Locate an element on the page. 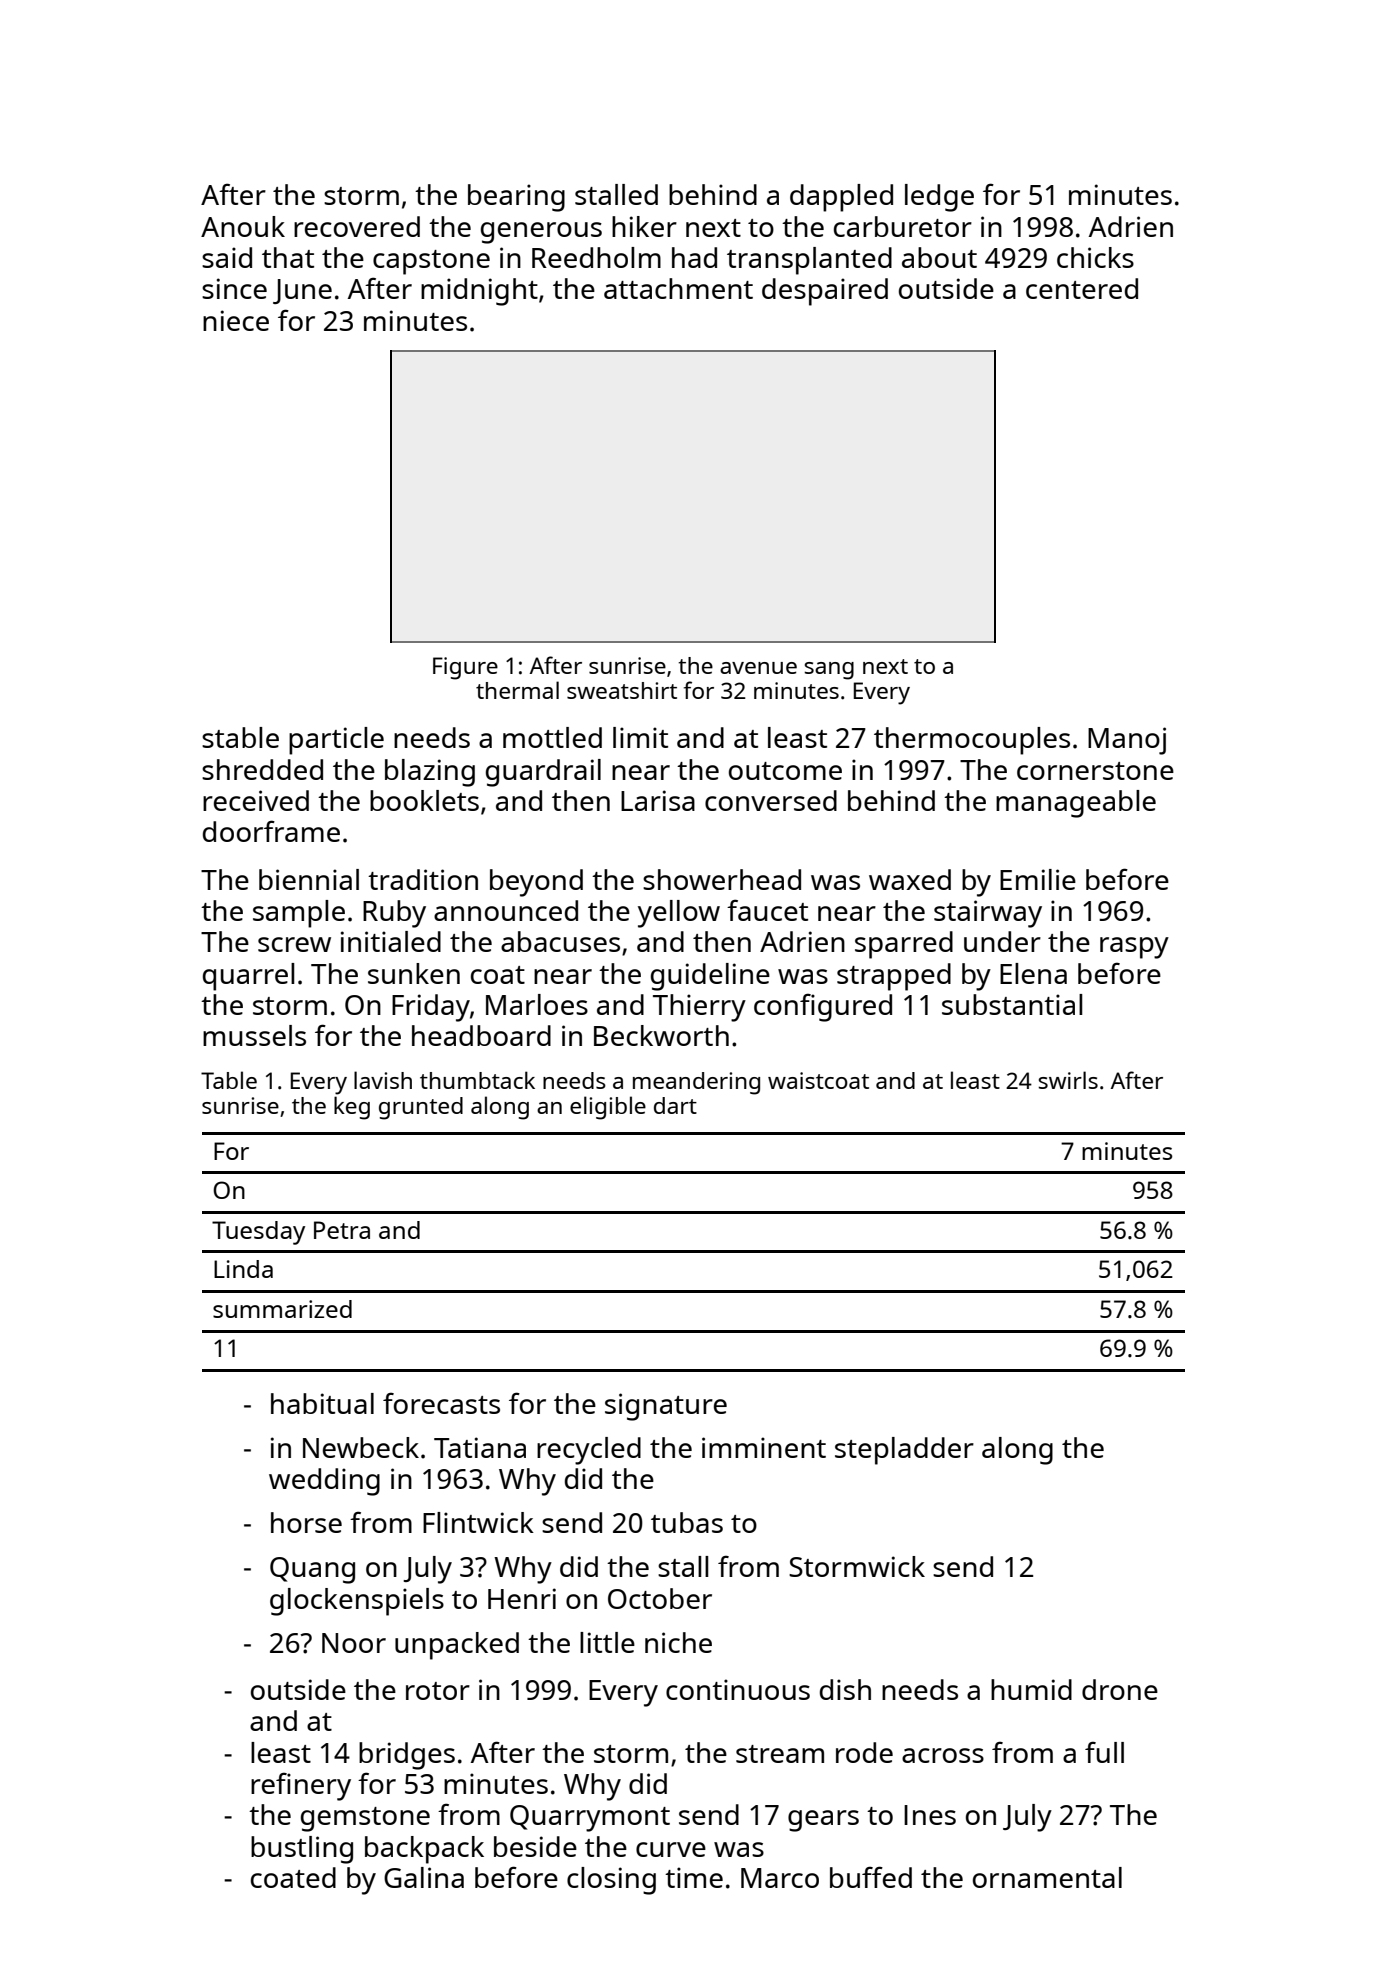  midnight is located at coordinates (479, 292).
